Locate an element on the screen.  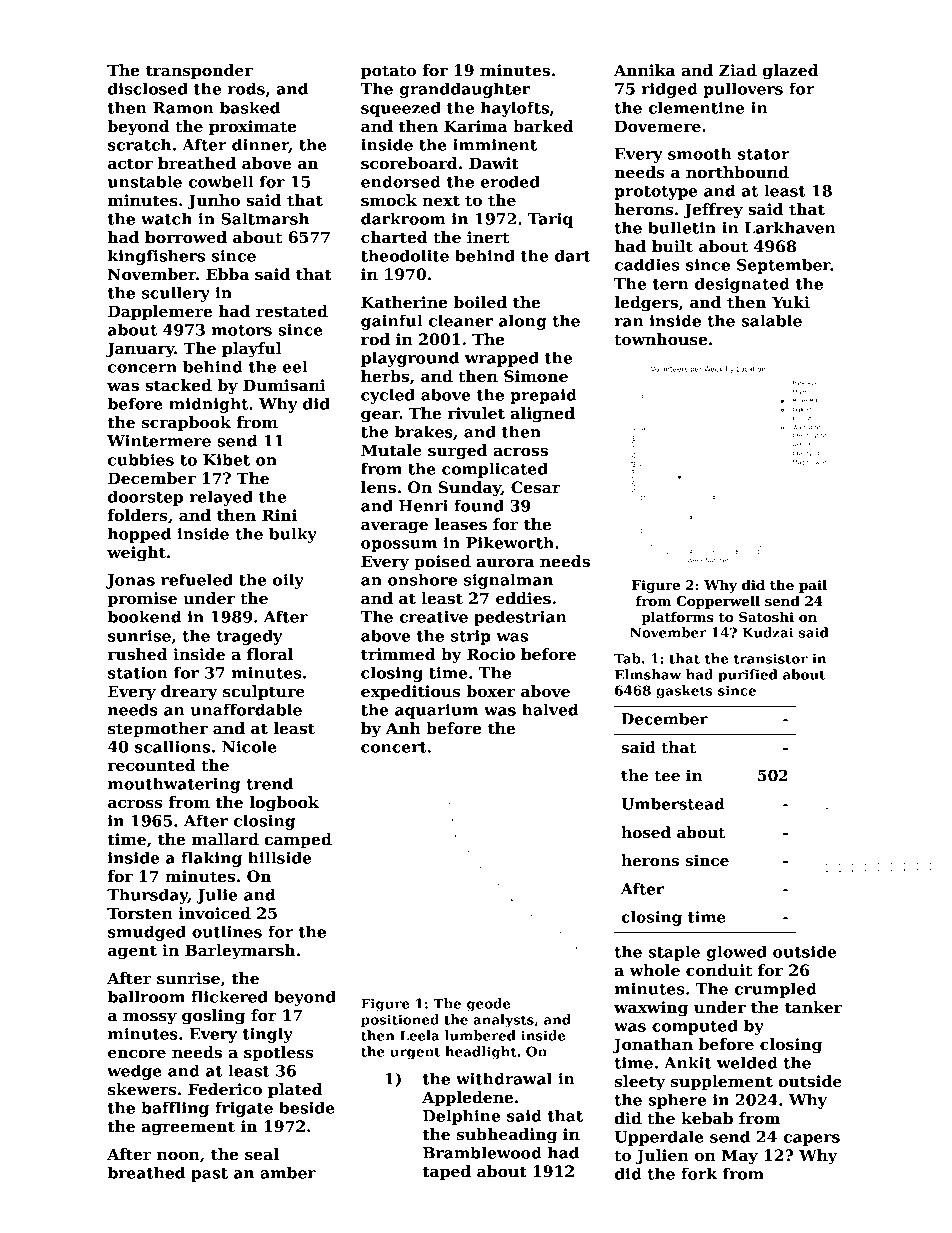
glowed is located at coordinates (736, 953).
